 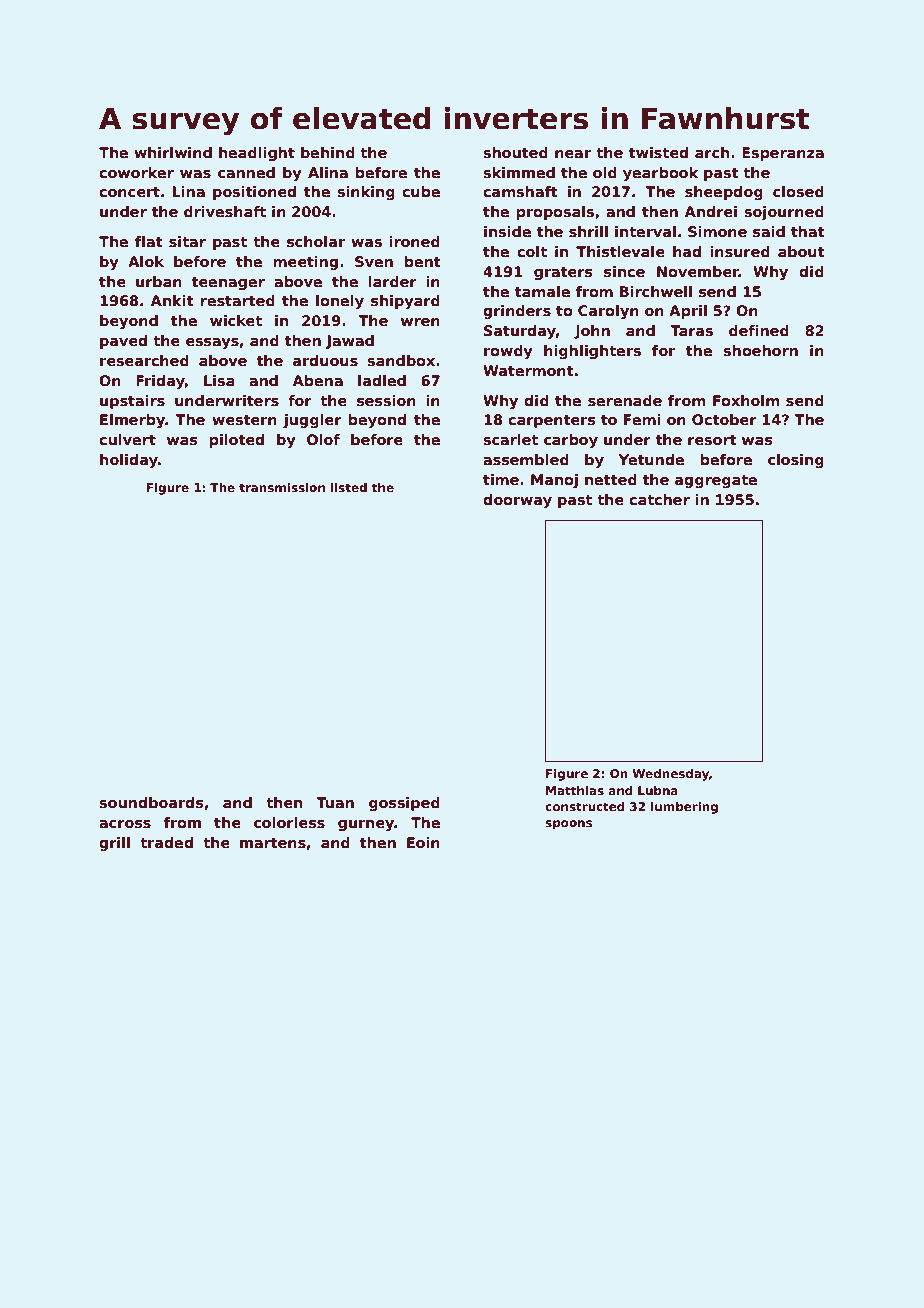 What do you see at coordinates (273, 843) in the screenshot?
I see `martens` at bounding box center [273, 843].
